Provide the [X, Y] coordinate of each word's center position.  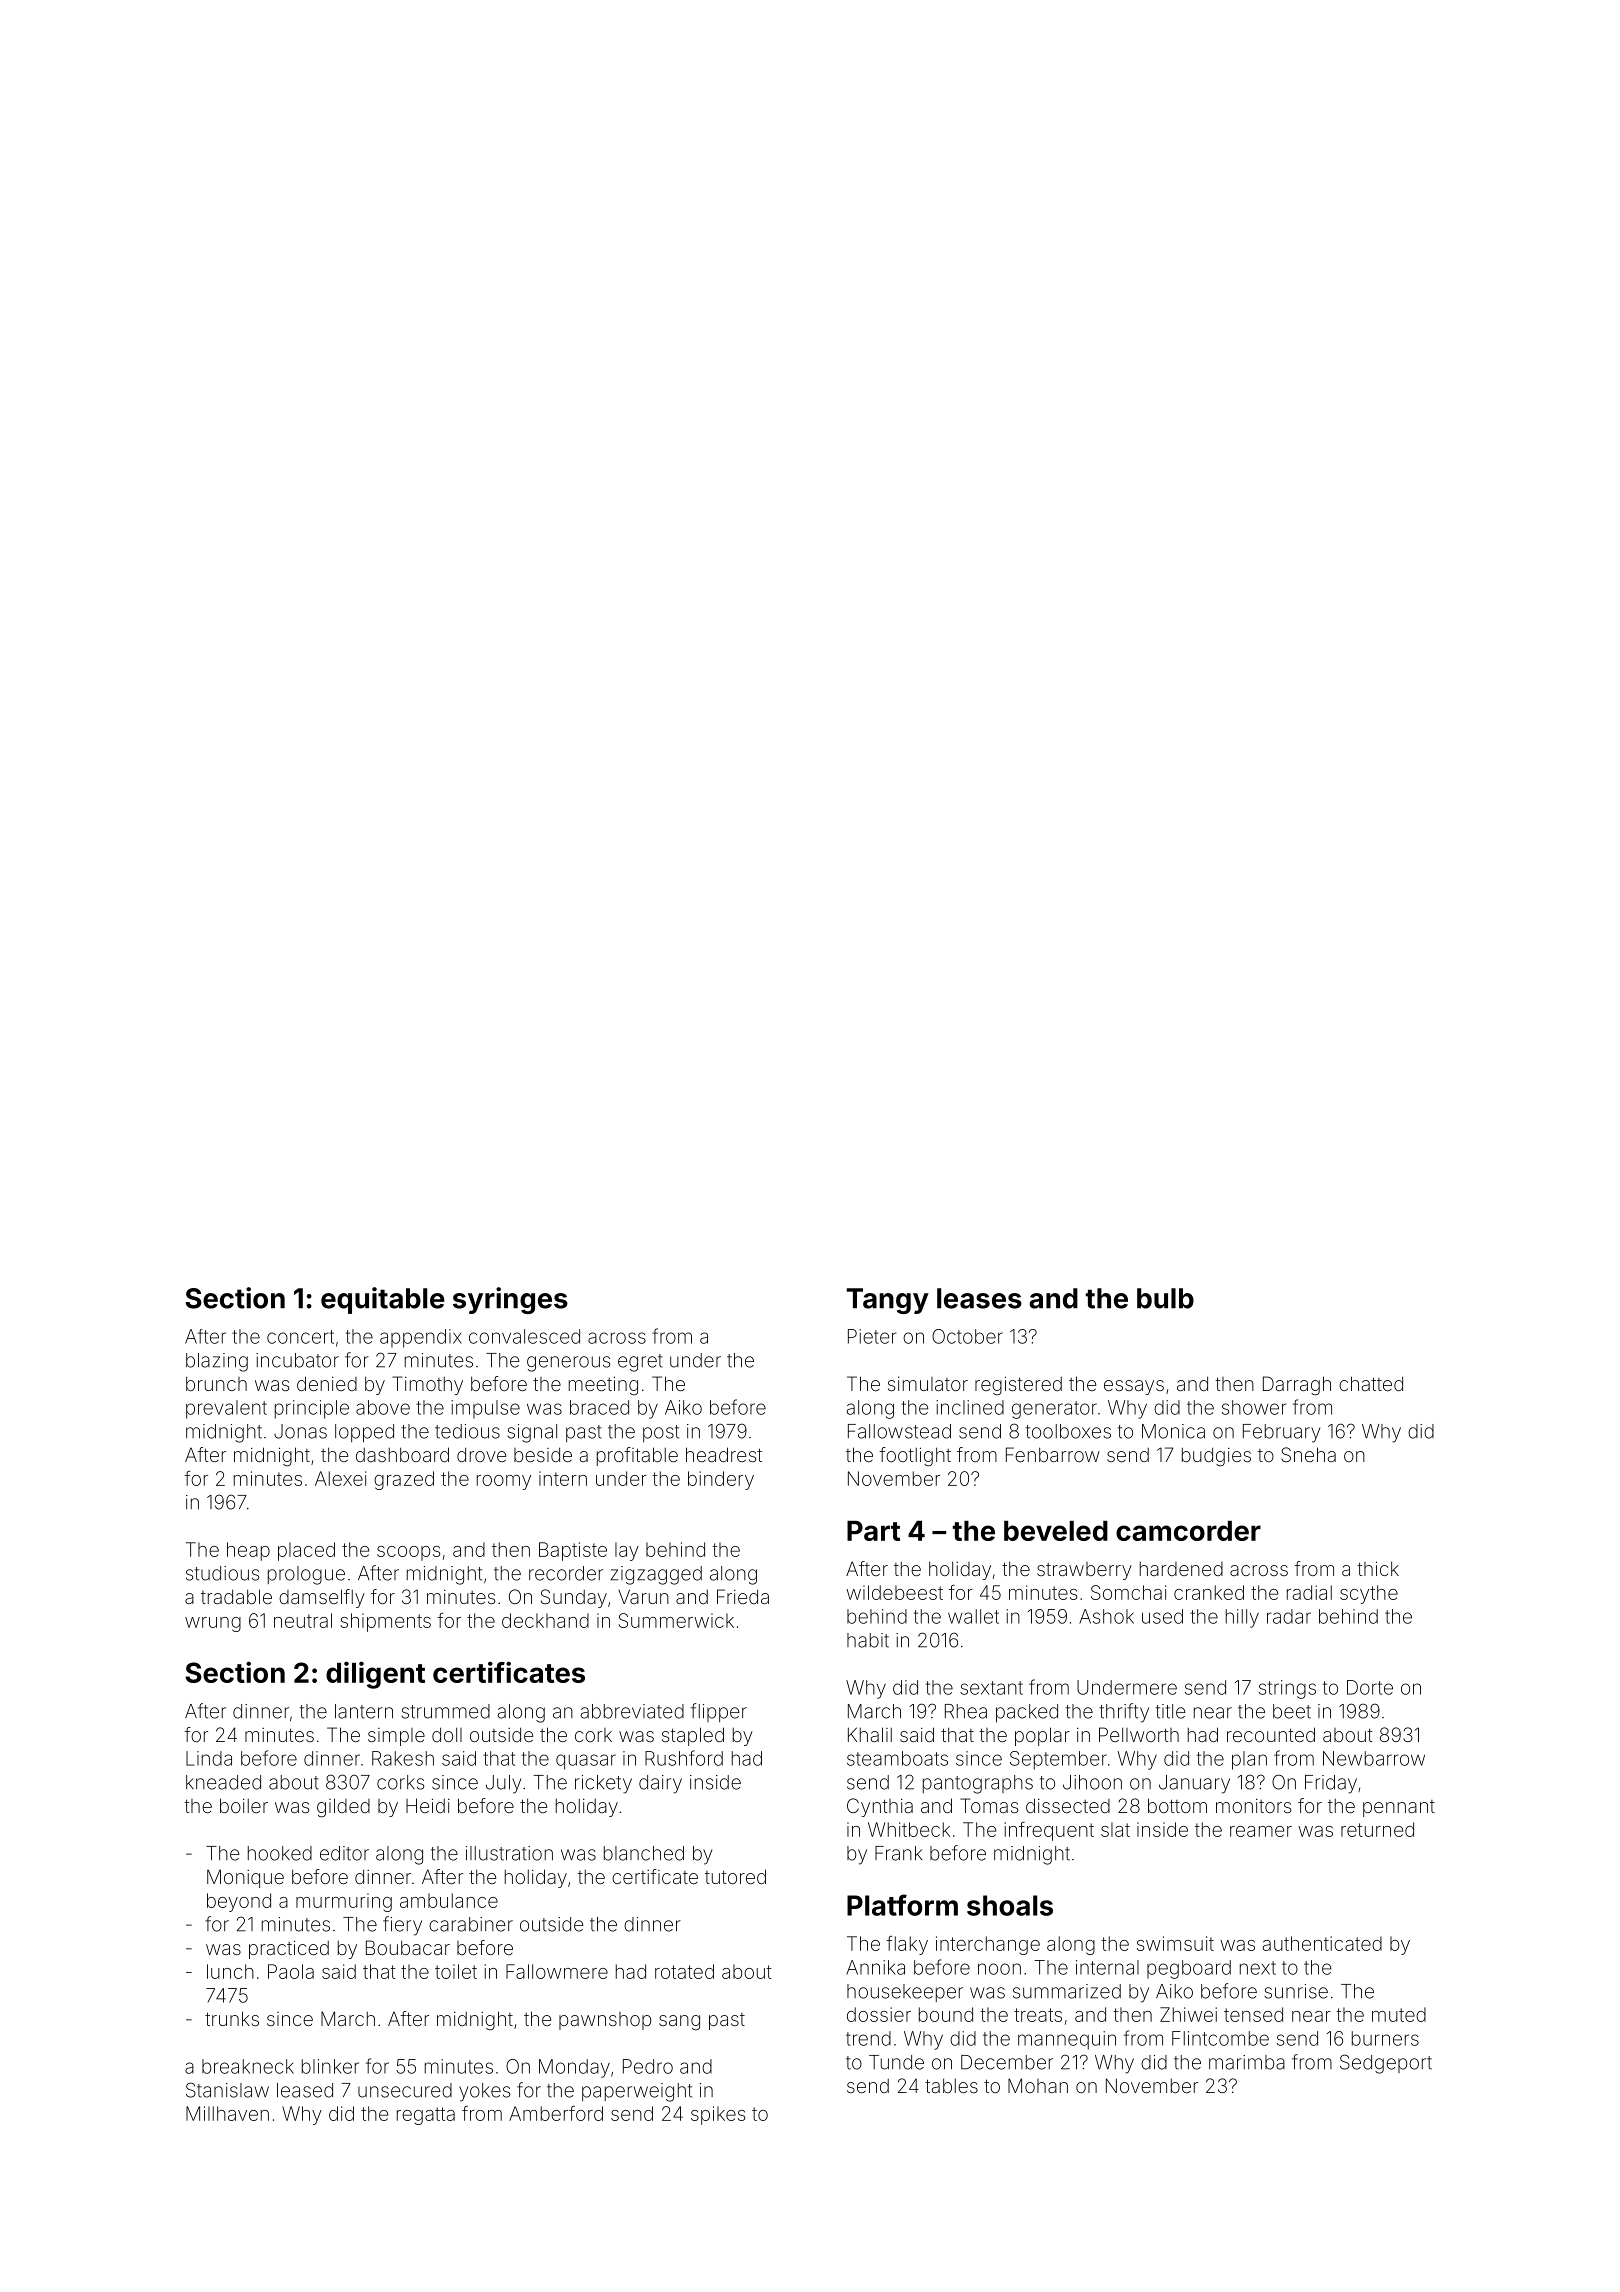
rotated [684, 1971]
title [1171, 1711]
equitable [383, 1300]
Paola [291, 1971]
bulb [1165, 1298]
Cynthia [880, 1807]
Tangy [887, 1301]
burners [1385, 2038]
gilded [343, 1808]
